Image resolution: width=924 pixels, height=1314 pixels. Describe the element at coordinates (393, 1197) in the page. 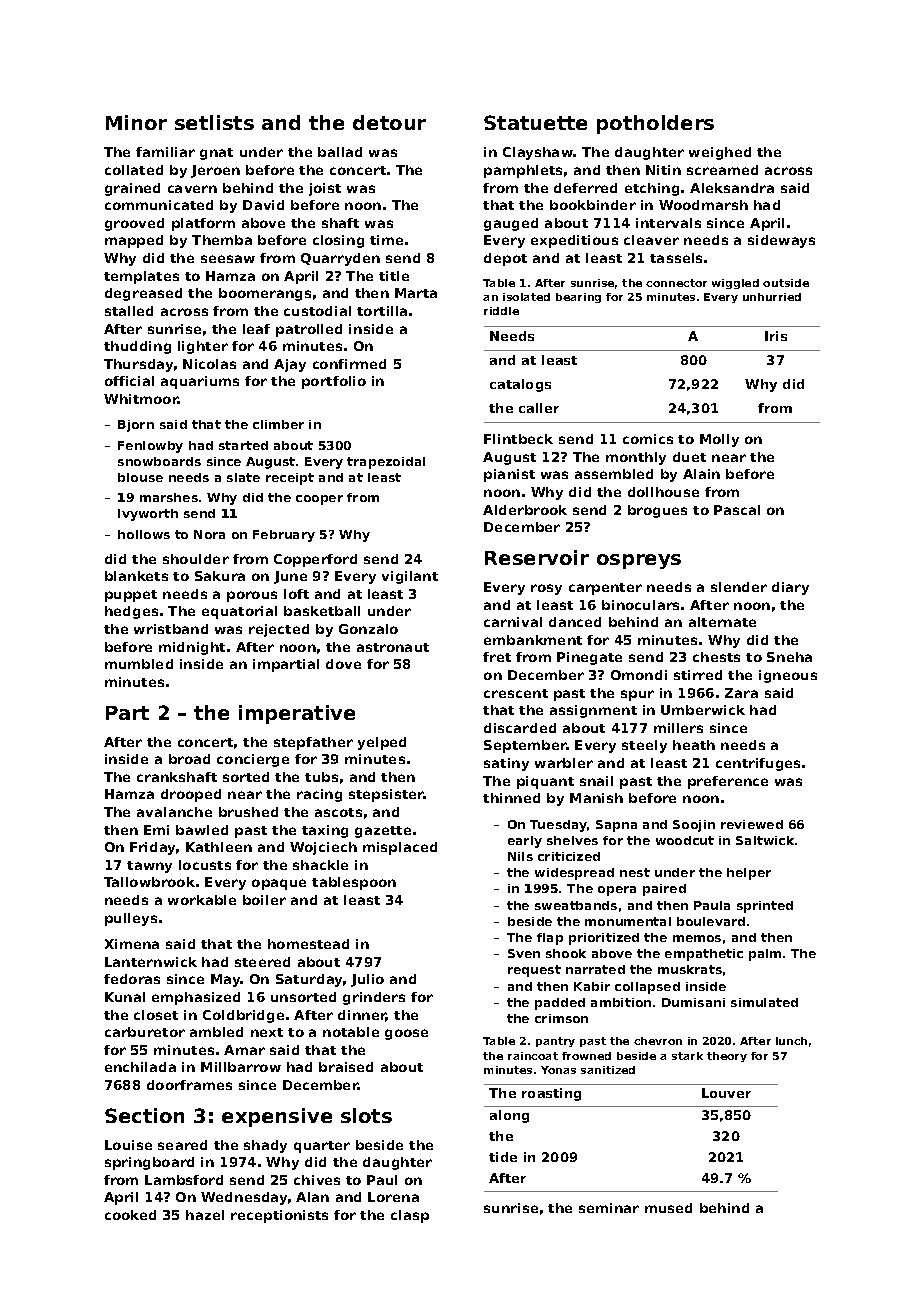

I see `Lorena` at that location.
